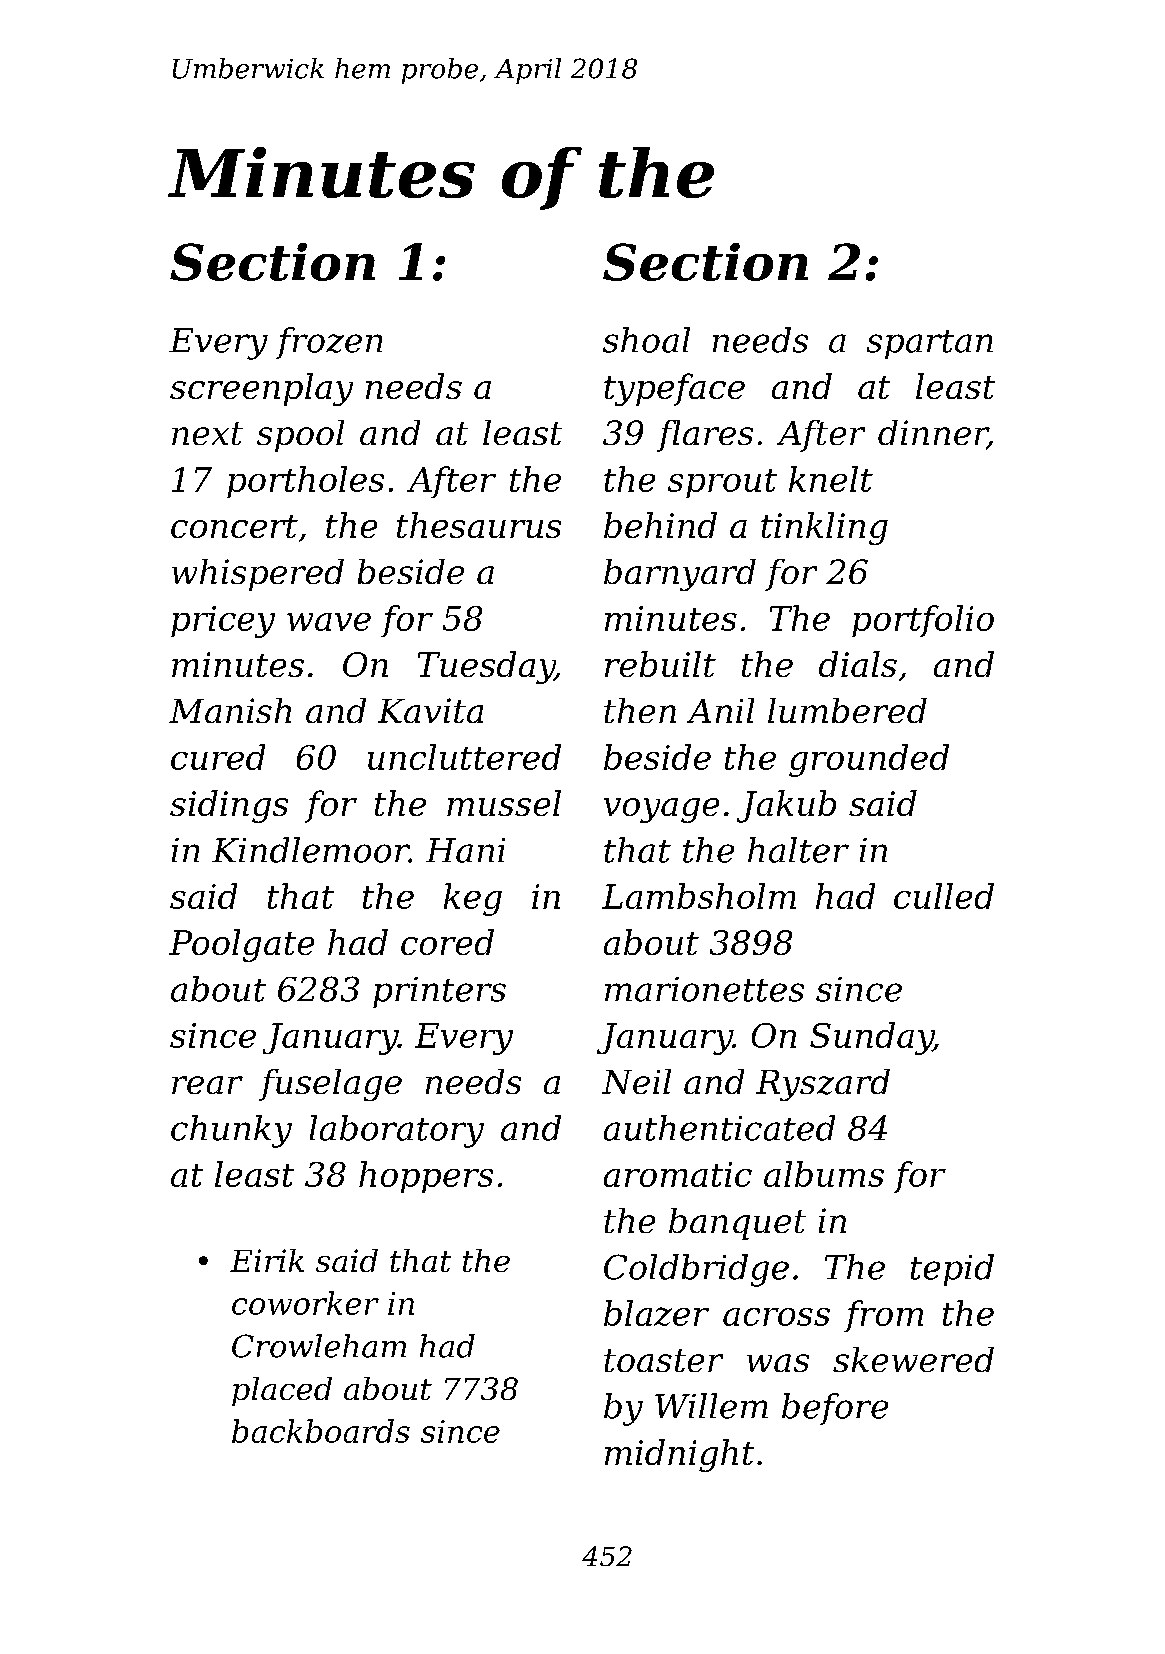  What do you see at coordinates (930, 344) in the screenshot?
I see `spartan` at bounding box center [930, 344].
